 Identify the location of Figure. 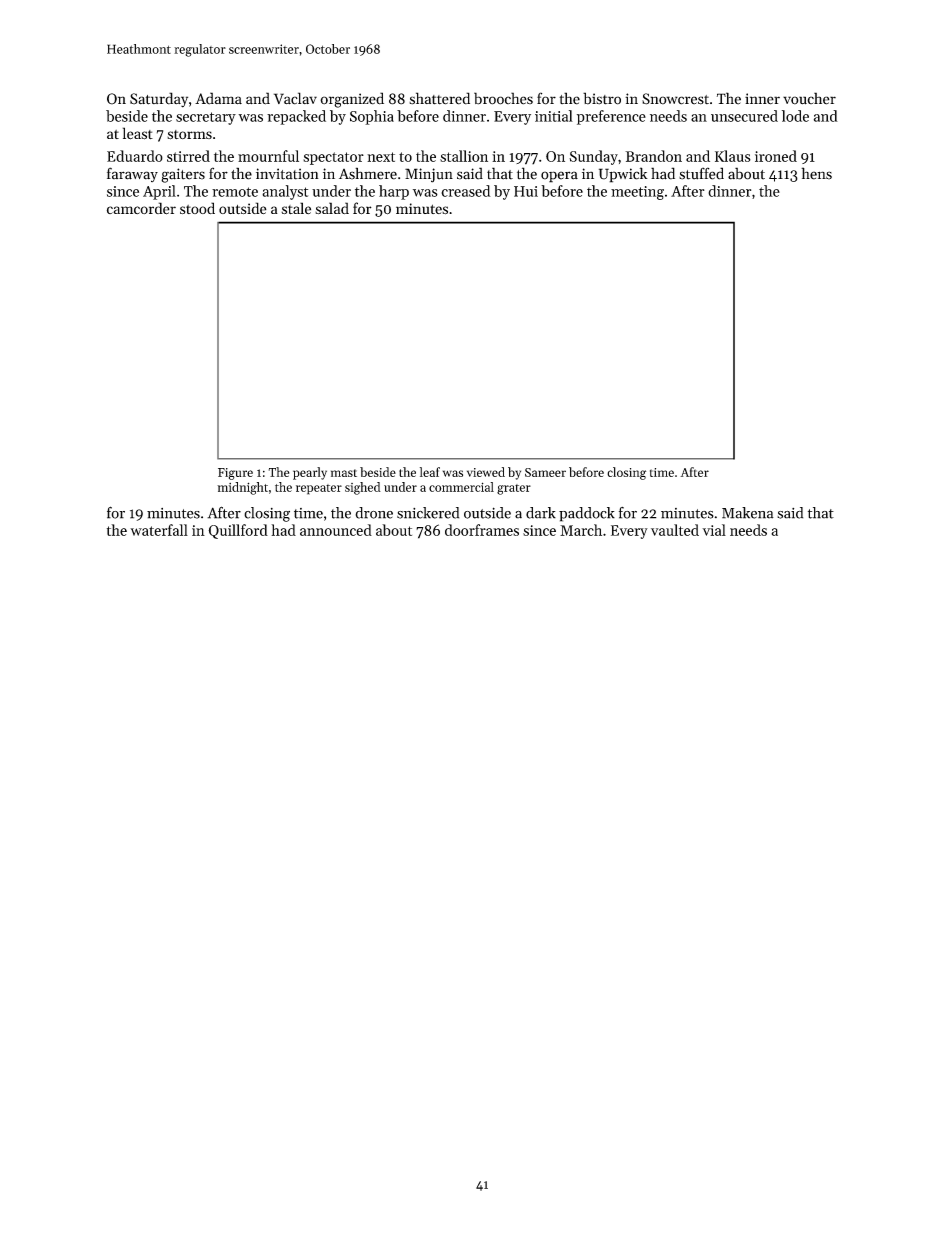
(235, 474).
